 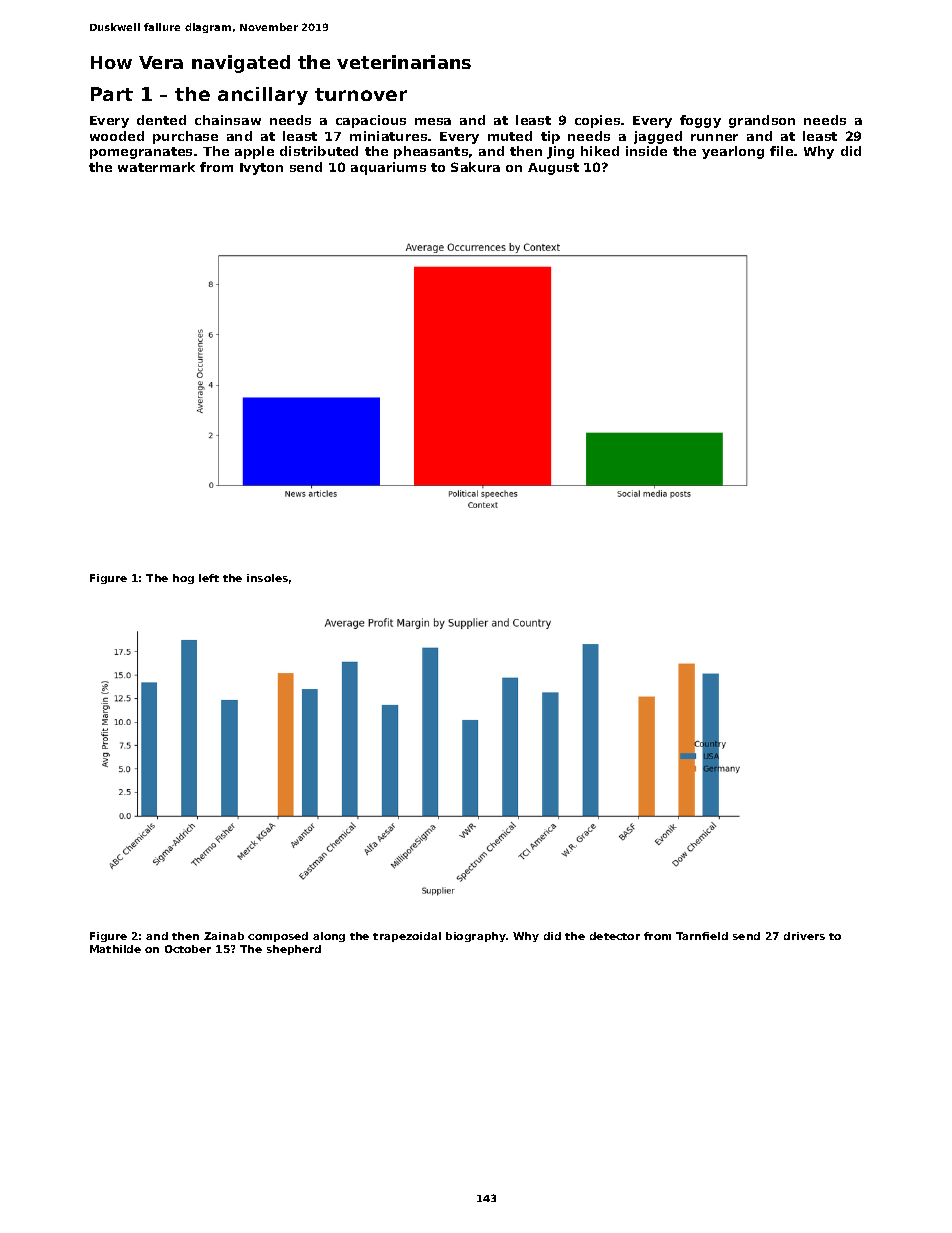 I want to click on copies, so click(x=597, y=121).
